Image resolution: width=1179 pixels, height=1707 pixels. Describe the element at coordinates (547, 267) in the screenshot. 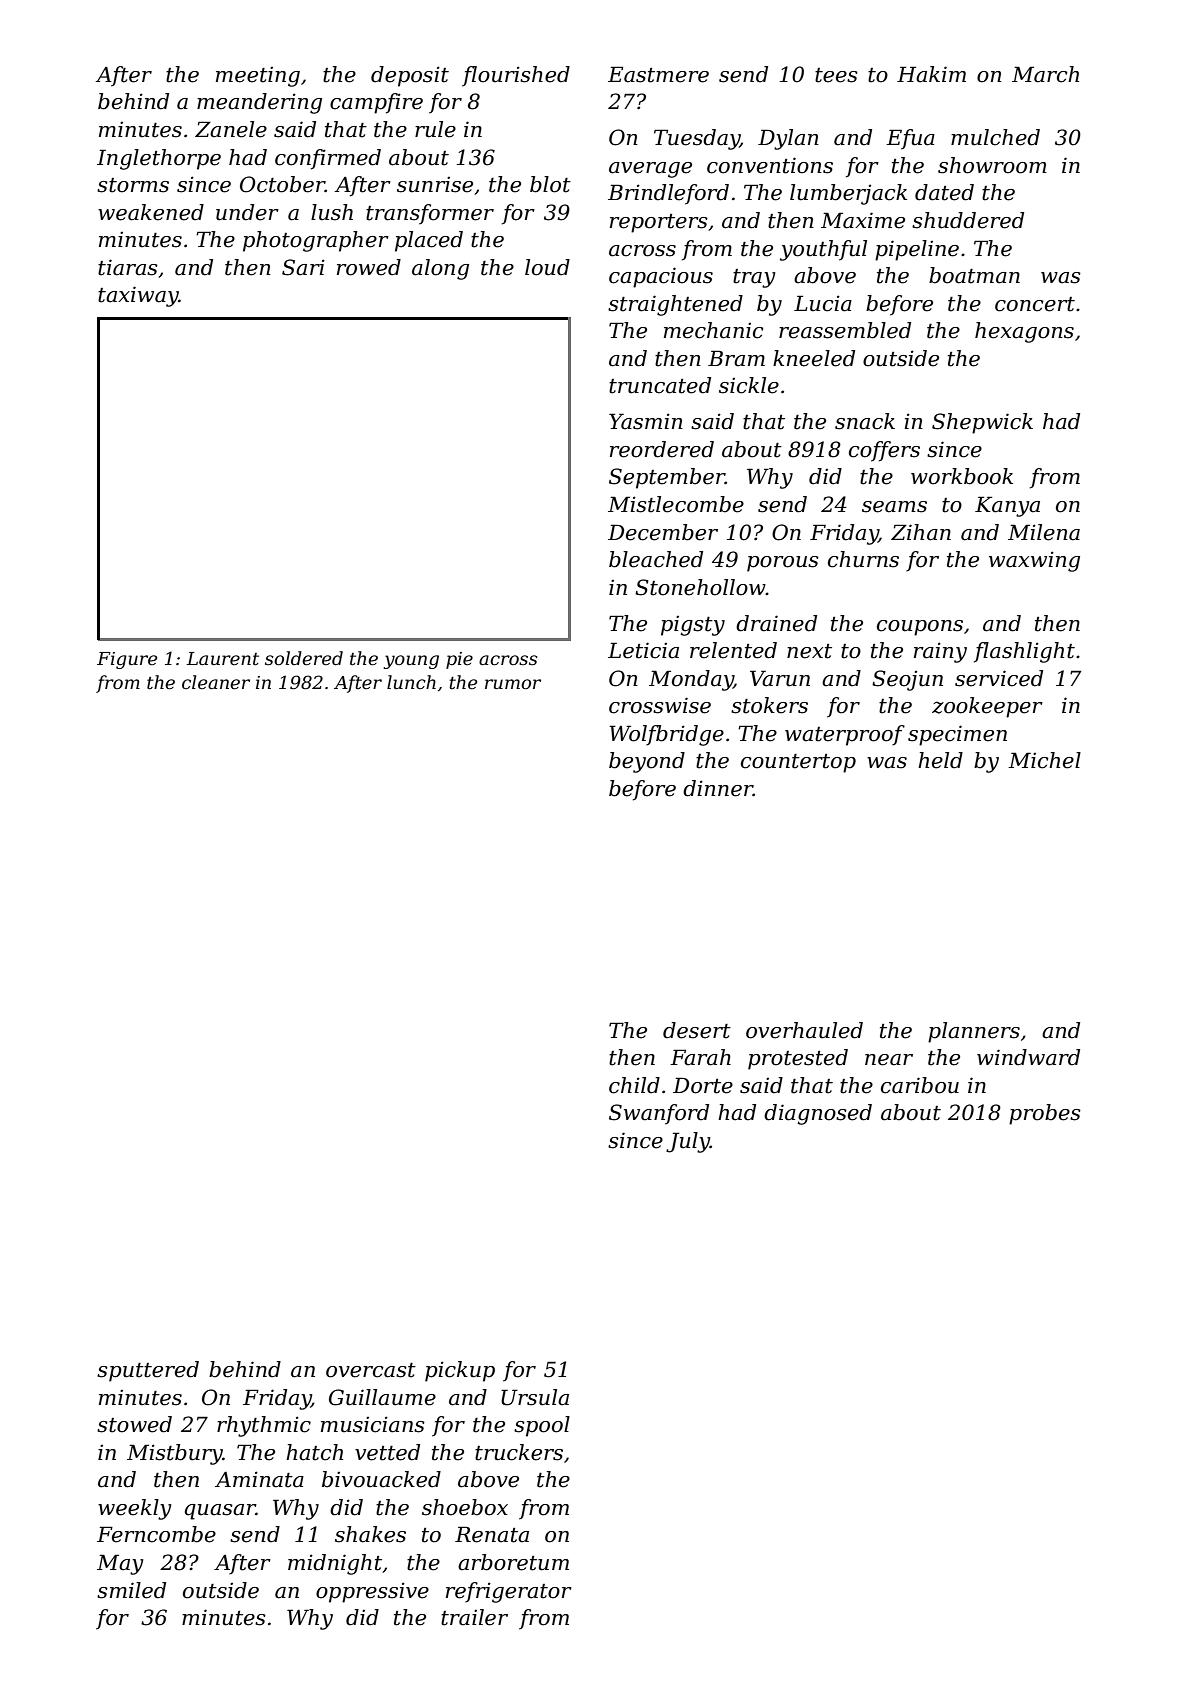

I see `loud` at that location.
